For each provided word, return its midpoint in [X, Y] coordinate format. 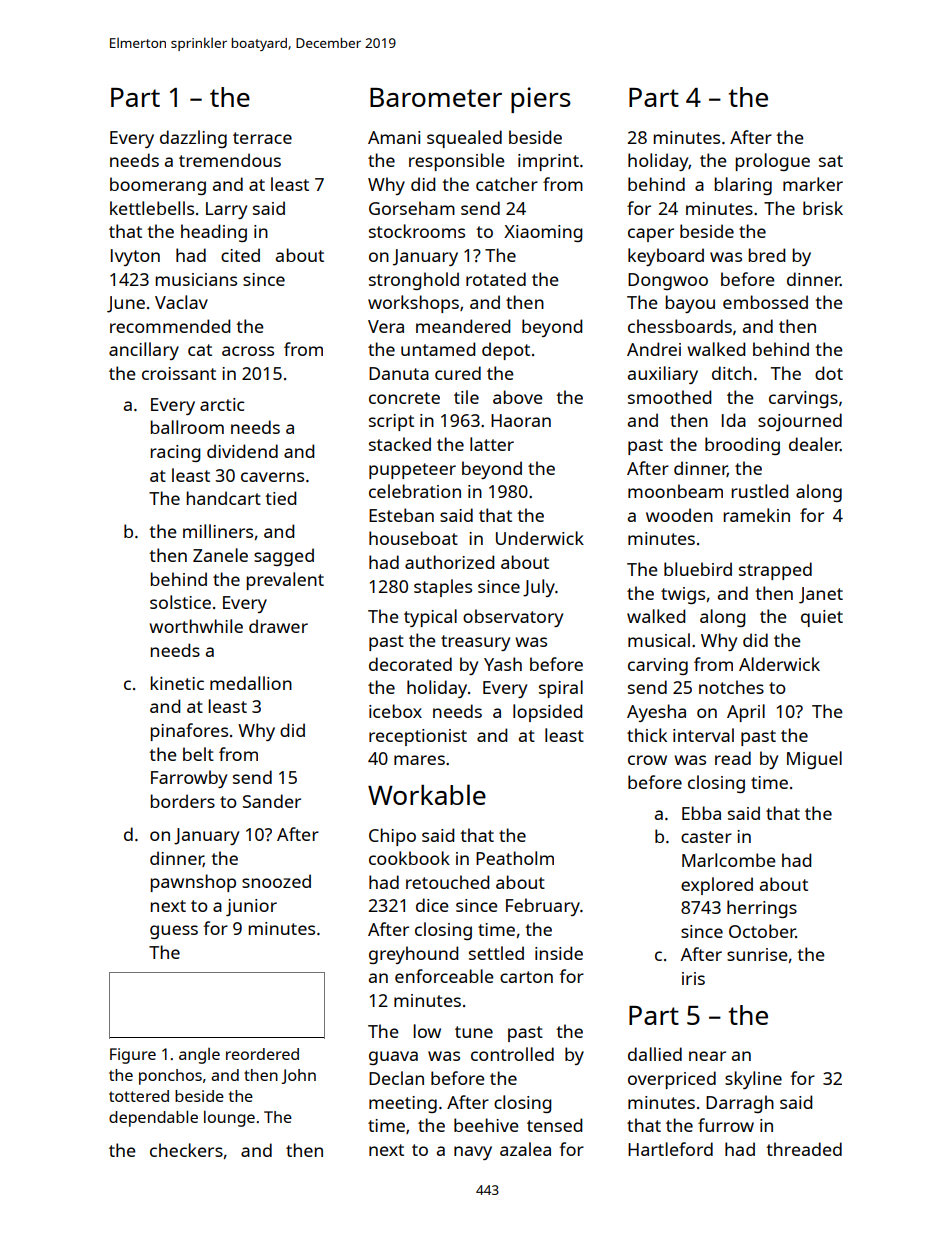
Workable [427, 794]
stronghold [414, 281]
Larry [226, 210]
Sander [272, 801]
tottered [139, 1096]
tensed [554, 1125]
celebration [415, 491]
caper [651, 235]
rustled [760, 491]
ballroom [187, 427]
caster [706, 837]
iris [693, 978]
